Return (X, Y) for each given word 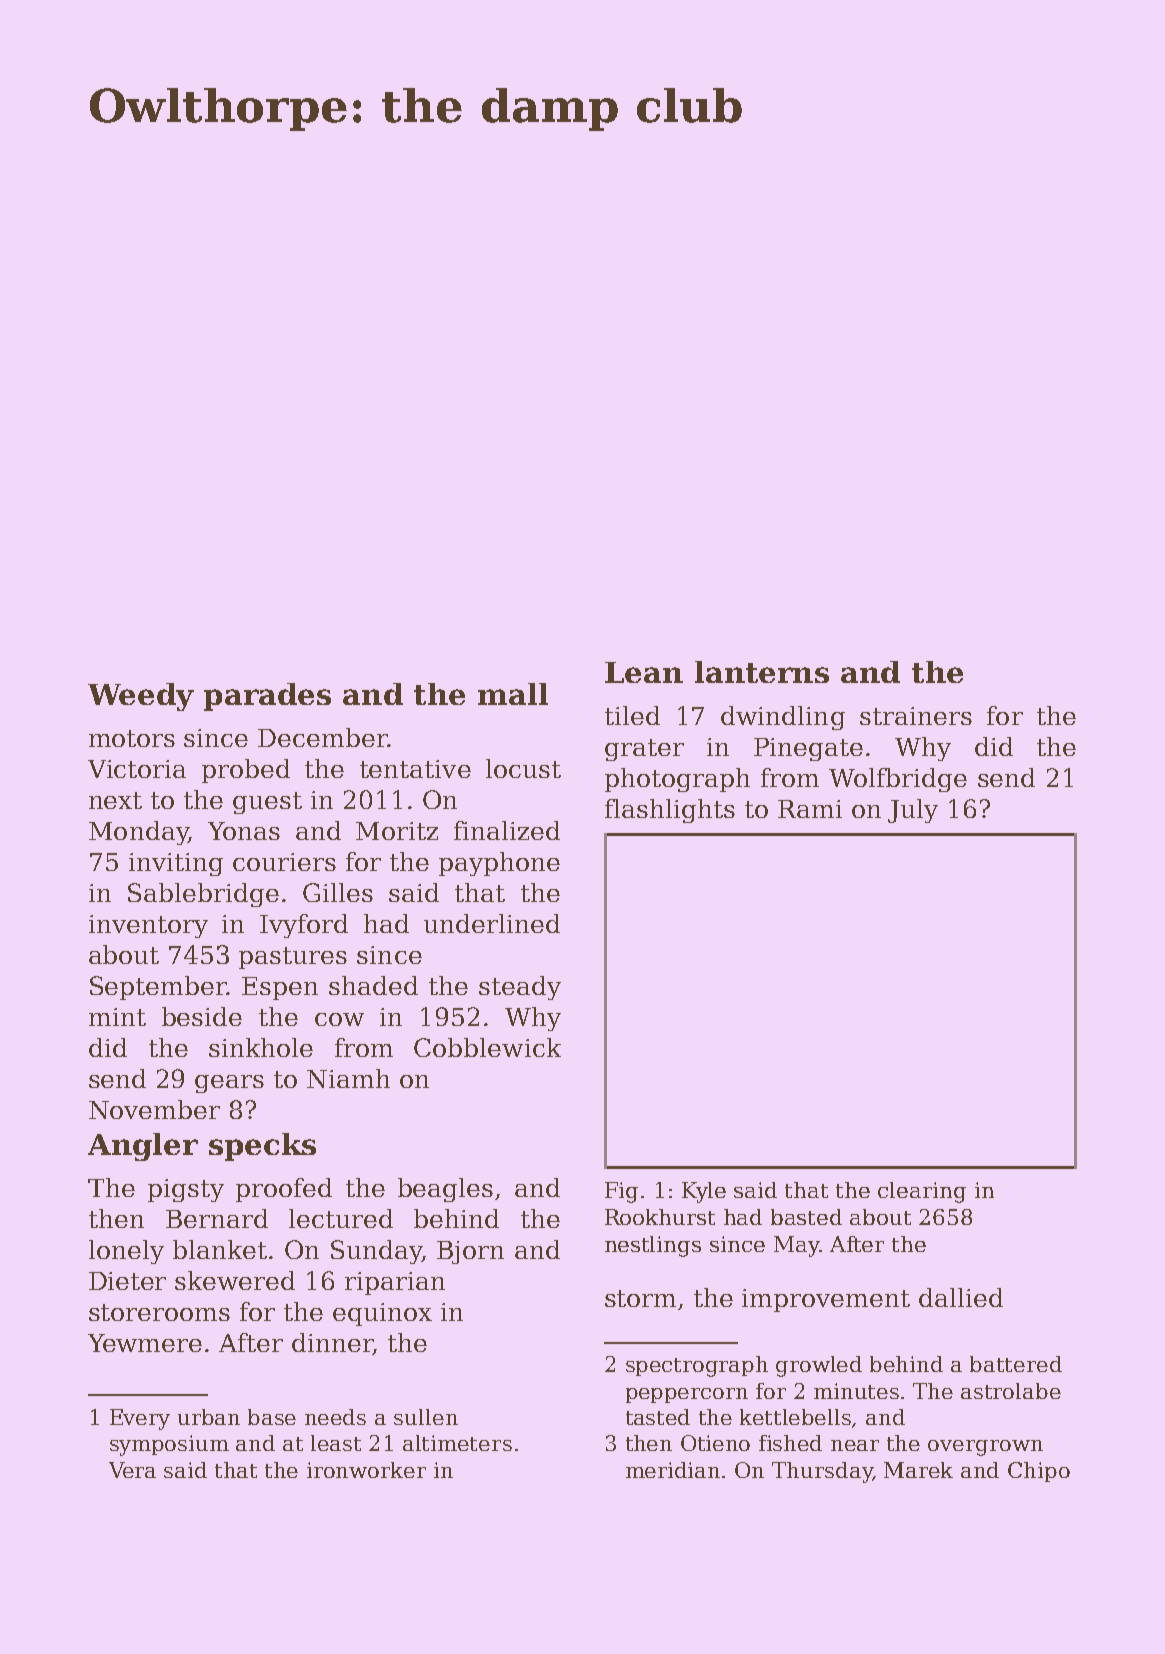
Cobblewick (487, 1047)
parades (267, 697)
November (154, 1109)
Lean (644, 672)
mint (117, 1017)
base (272, 1417)
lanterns (762, 672)
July (913, 811)
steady (520, 988)
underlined (492, 923)
